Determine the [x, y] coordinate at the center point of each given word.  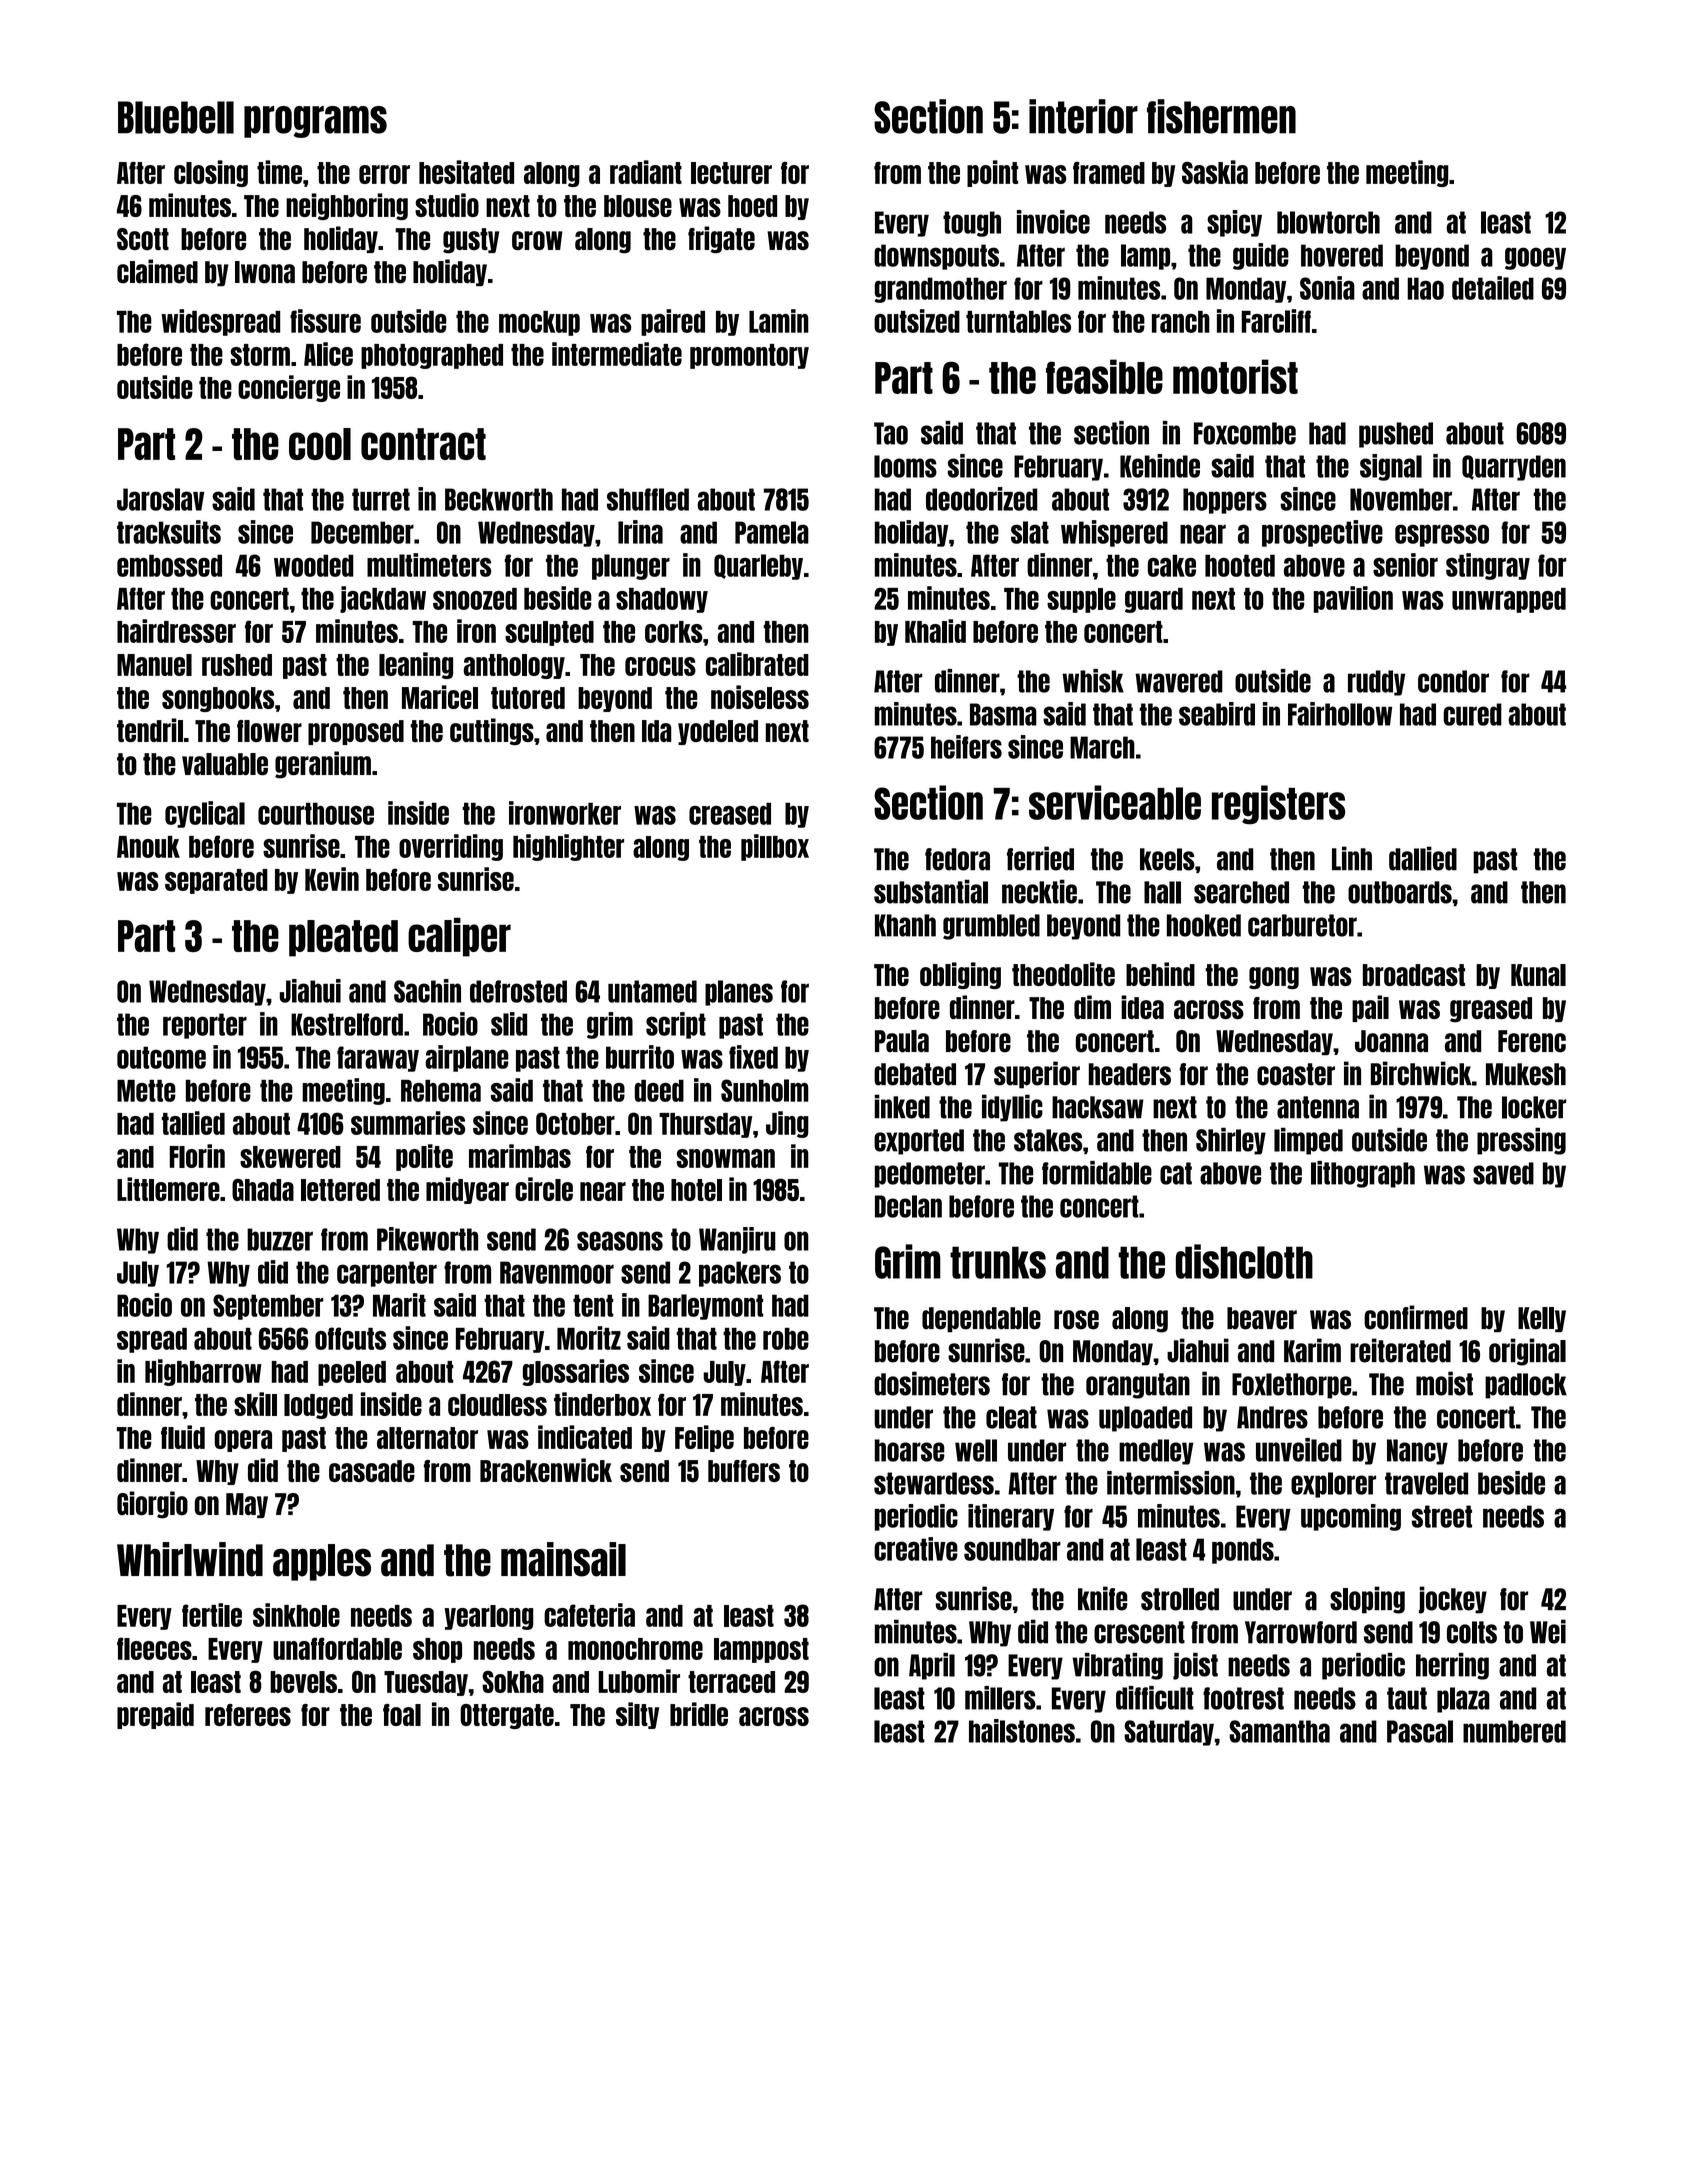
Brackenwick [546, 1470]
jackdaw [383, 599]
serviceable [1115, 802]
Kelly [1542, 1319]
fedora [957, 859]
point [992, 173]
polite [424, 1157]
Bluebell [176, 117]
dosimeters [932, 1383]
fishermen [1221, 116]
